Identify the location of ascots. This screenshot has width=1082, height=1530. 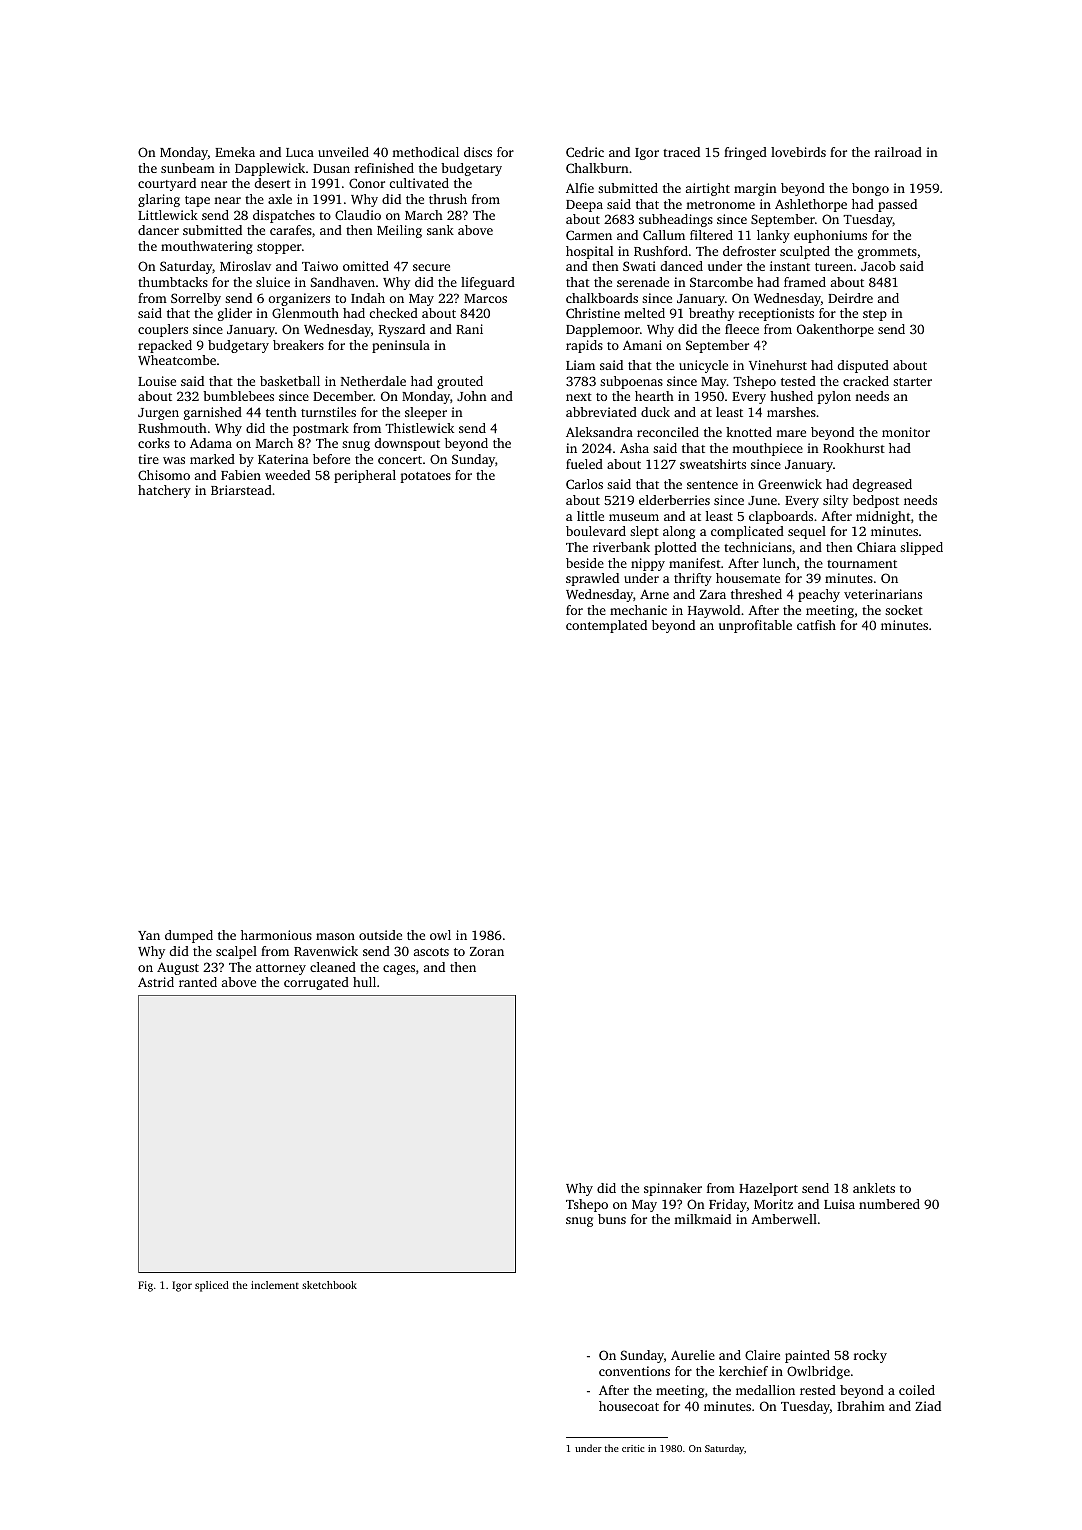
(431, 952).
